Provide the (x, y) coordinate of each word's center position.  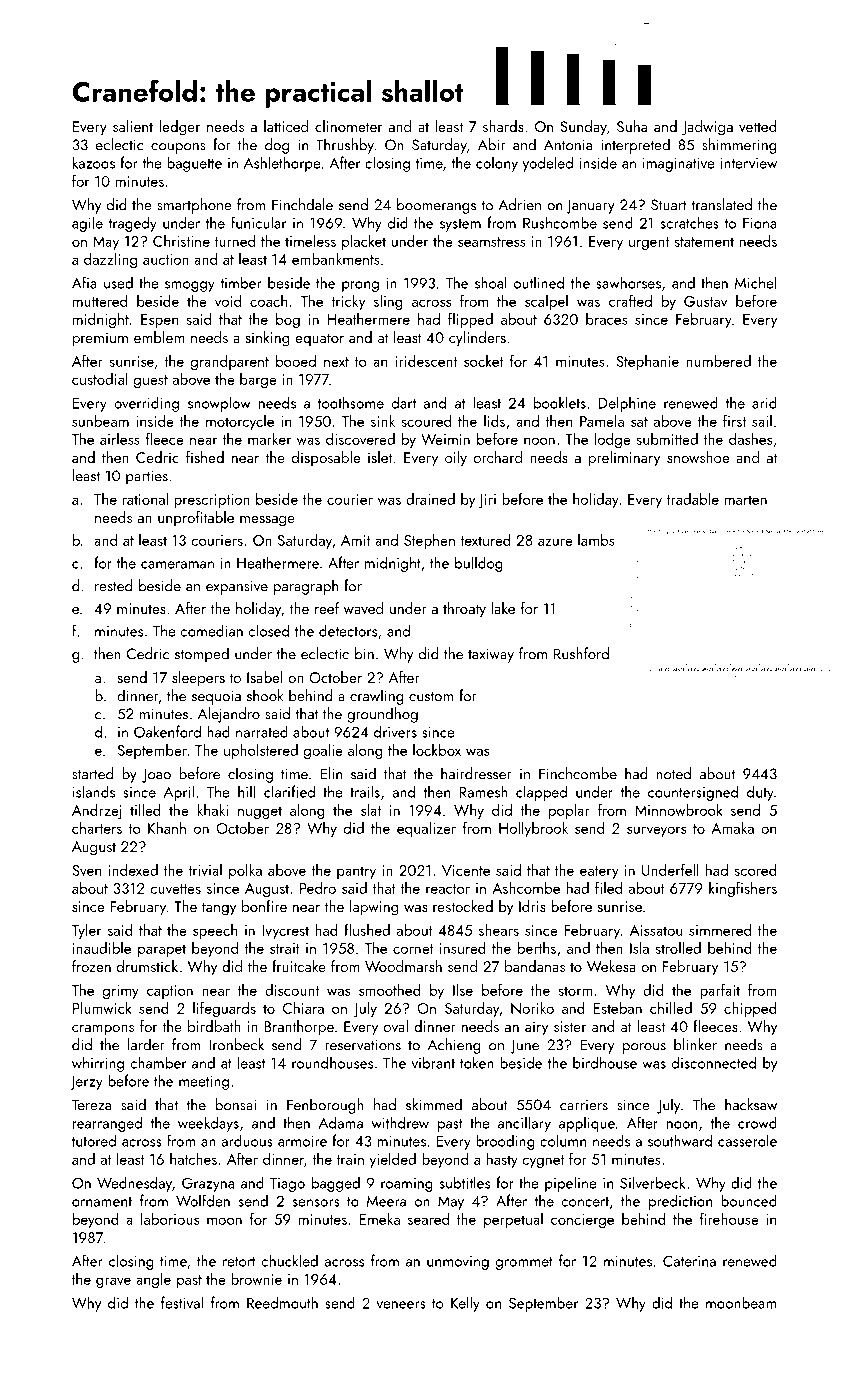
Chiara (303, 1008)
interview (748, 163)
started (92, 773)
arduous (247, 1140)
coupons (178, 148)
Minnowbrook (679, 810)
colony (497, 164)
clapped (541, 793)
